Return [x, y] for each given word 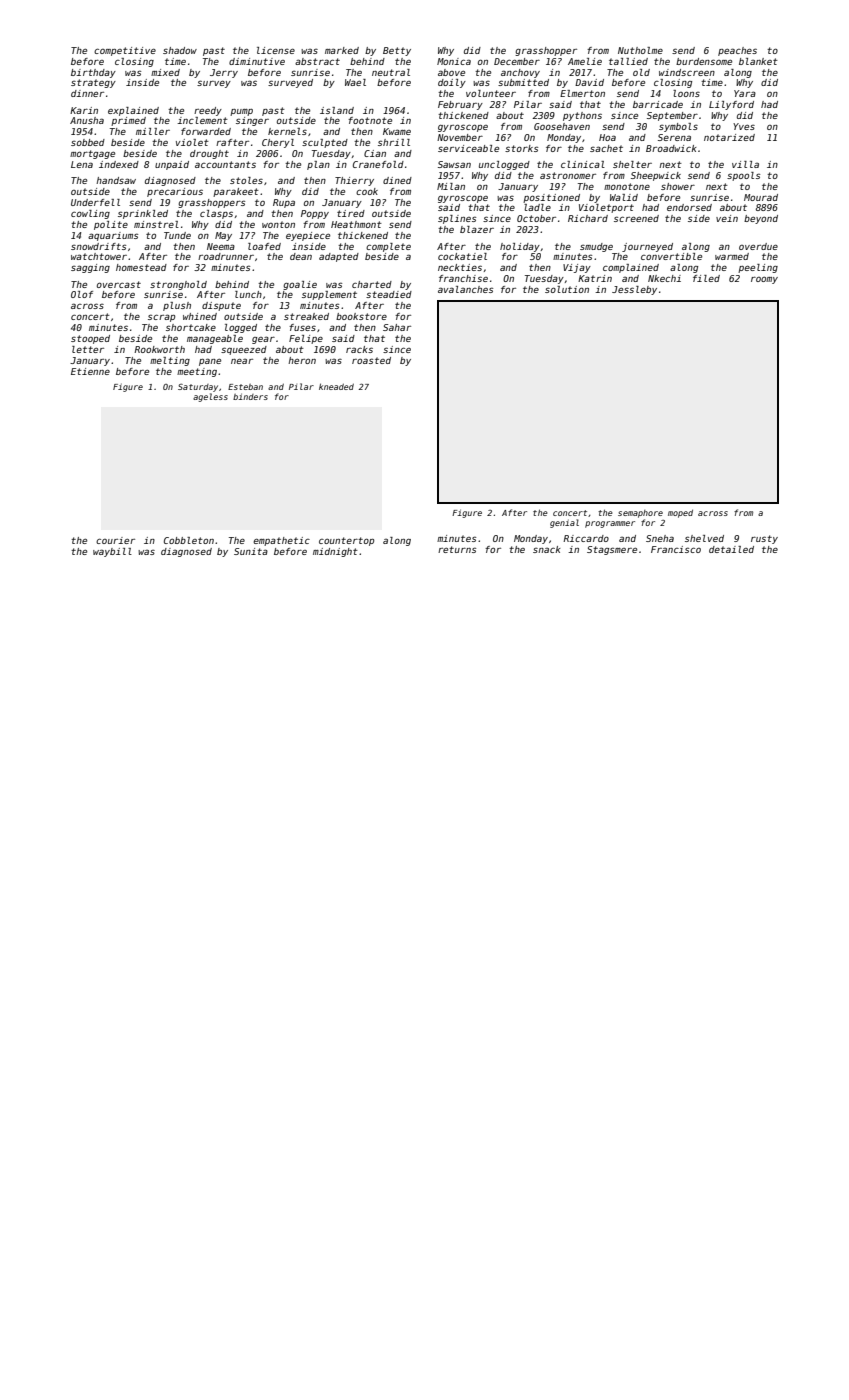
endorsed [689, 207]
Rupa [284, 203]
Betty [397, 51]
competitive [125, 51]
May [223, 236]
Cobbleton [189, 540]
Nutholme [640, 50]
